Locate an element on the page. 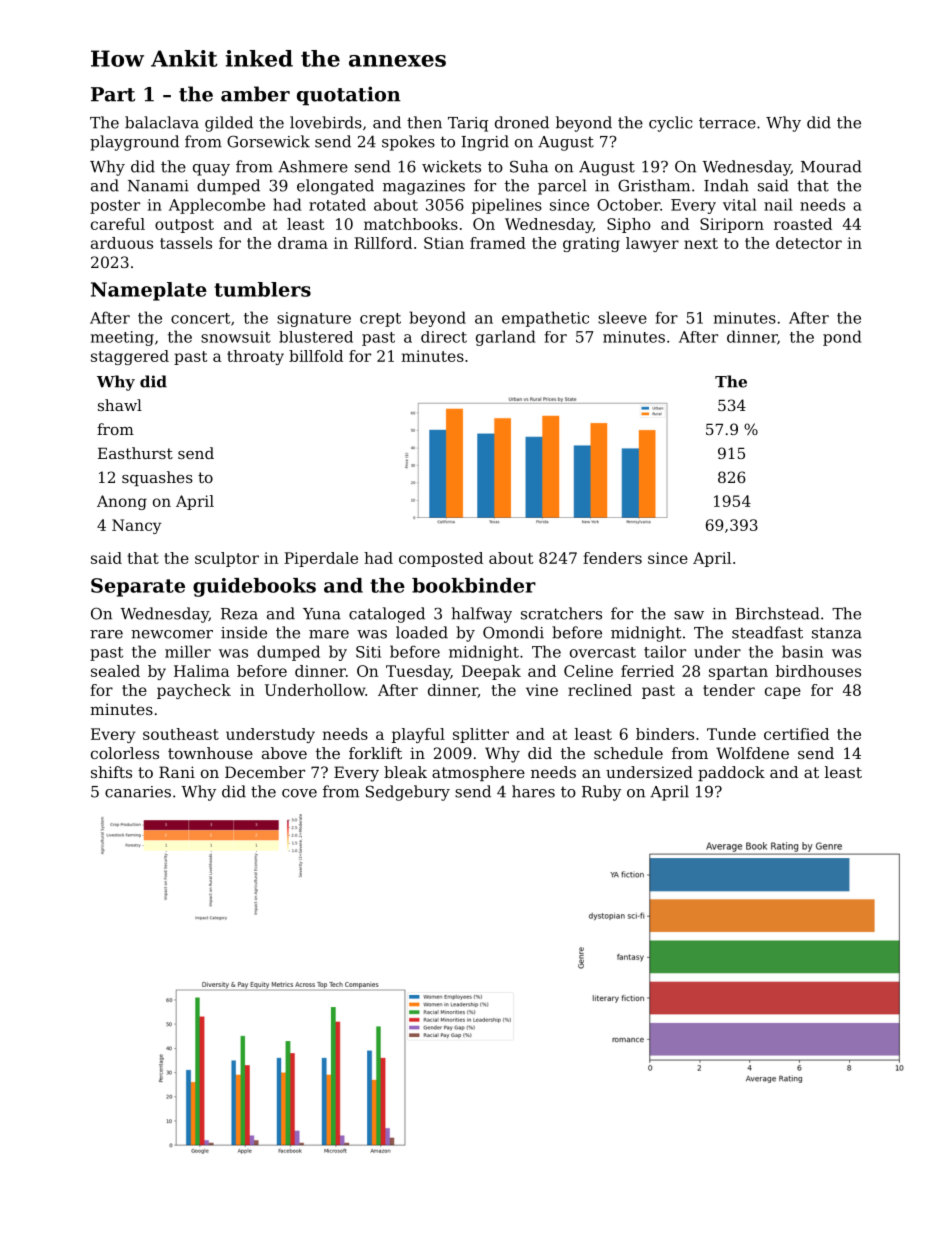 This document has height=1233, width=952. magazines is located at coordinates (424, 187).
